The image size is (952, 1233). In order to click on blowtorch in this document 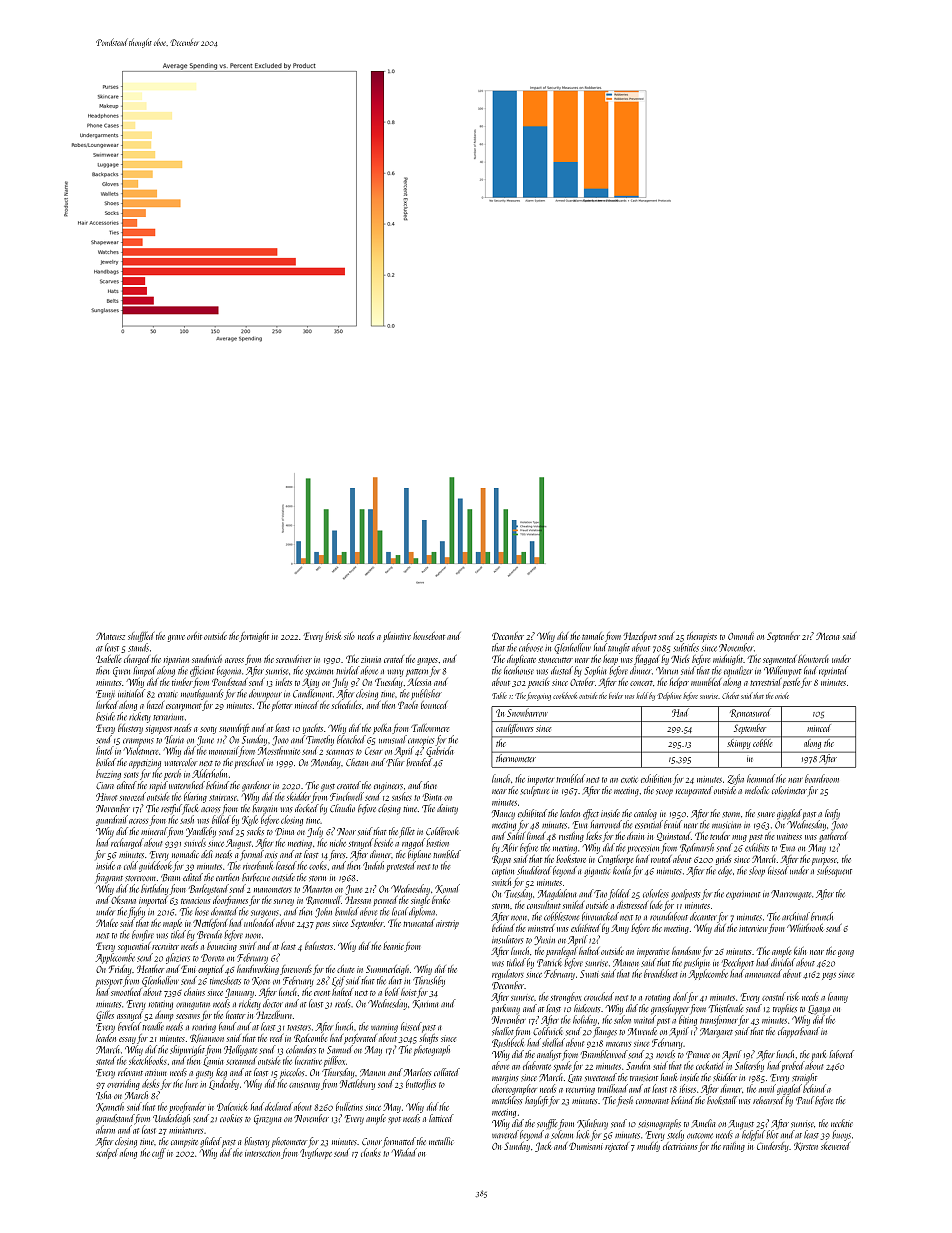, I will do `click(813, 659)`.
